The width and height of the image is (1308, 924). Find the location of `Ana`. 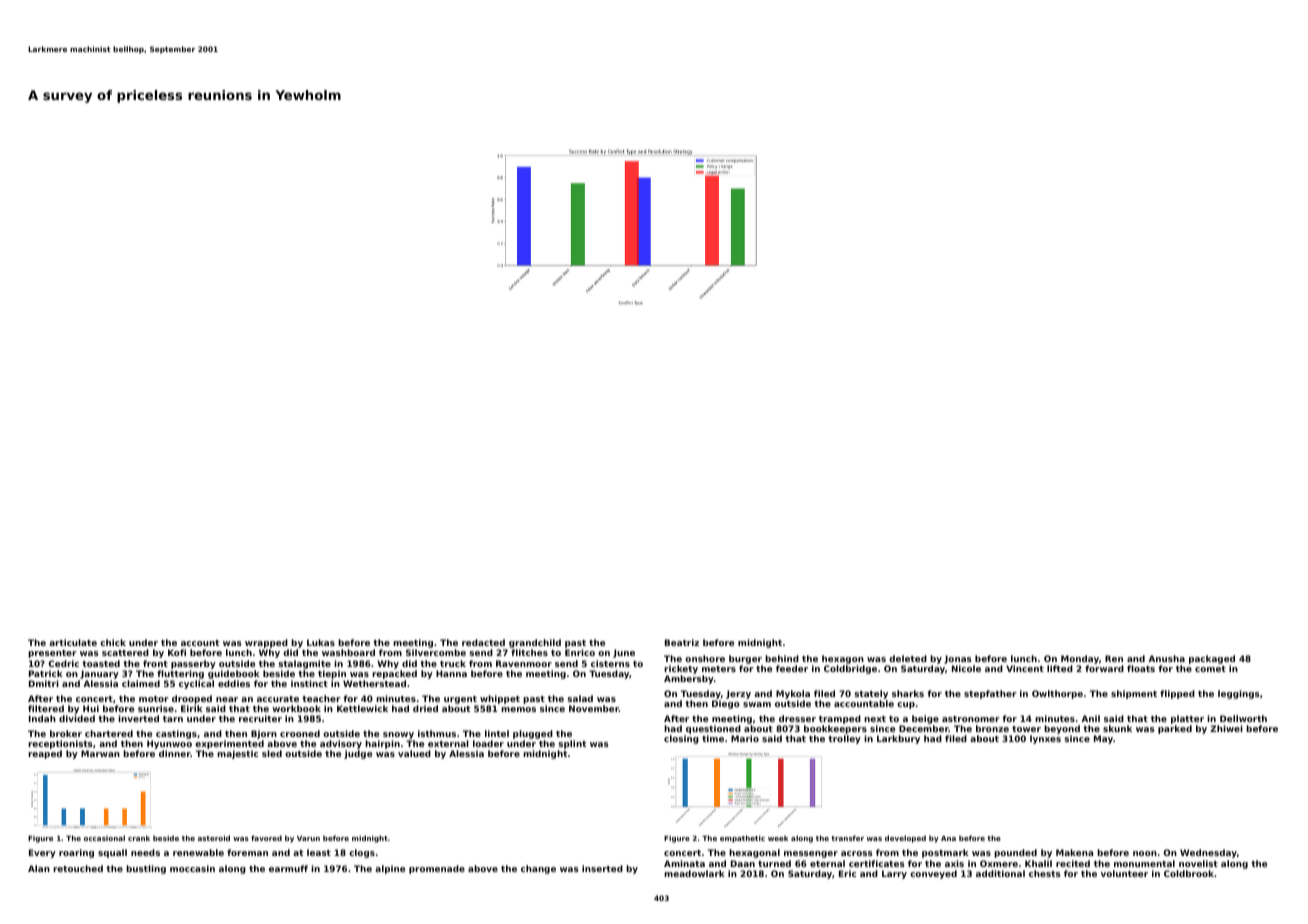

Ana is located at coordinates (948, 838).
